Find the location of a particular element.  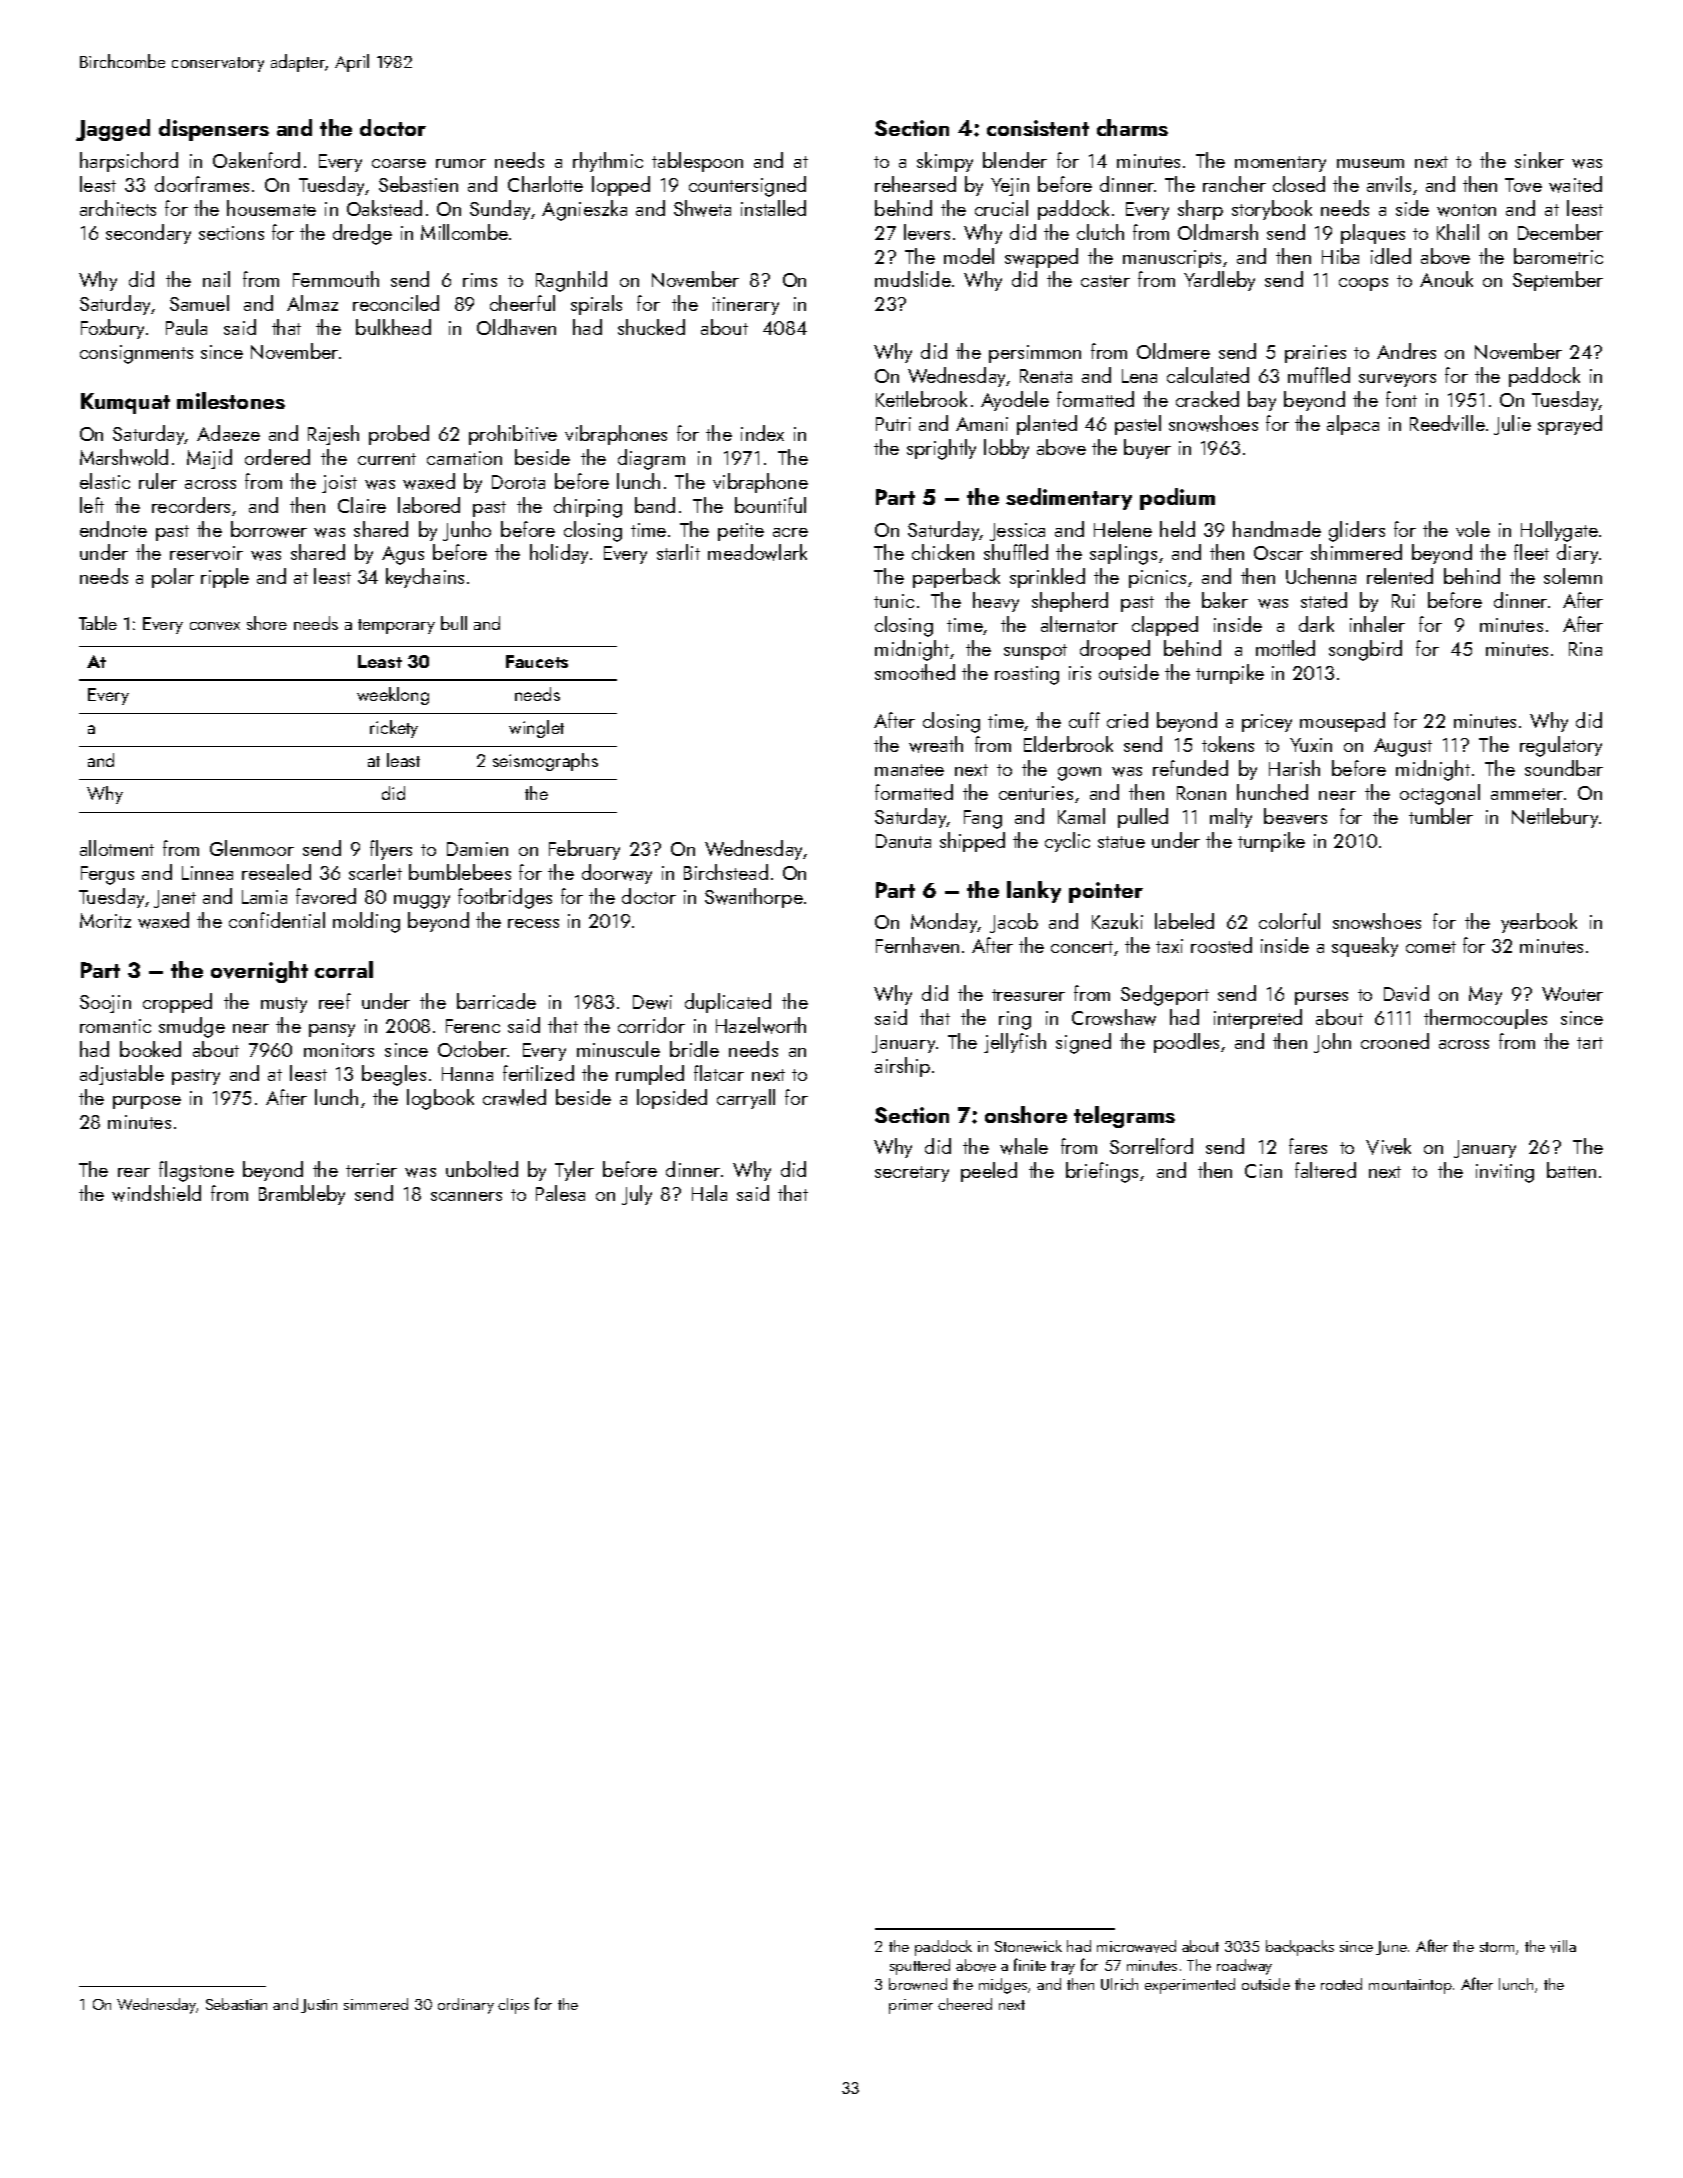

clips is located at coordinates (513, 2006).
